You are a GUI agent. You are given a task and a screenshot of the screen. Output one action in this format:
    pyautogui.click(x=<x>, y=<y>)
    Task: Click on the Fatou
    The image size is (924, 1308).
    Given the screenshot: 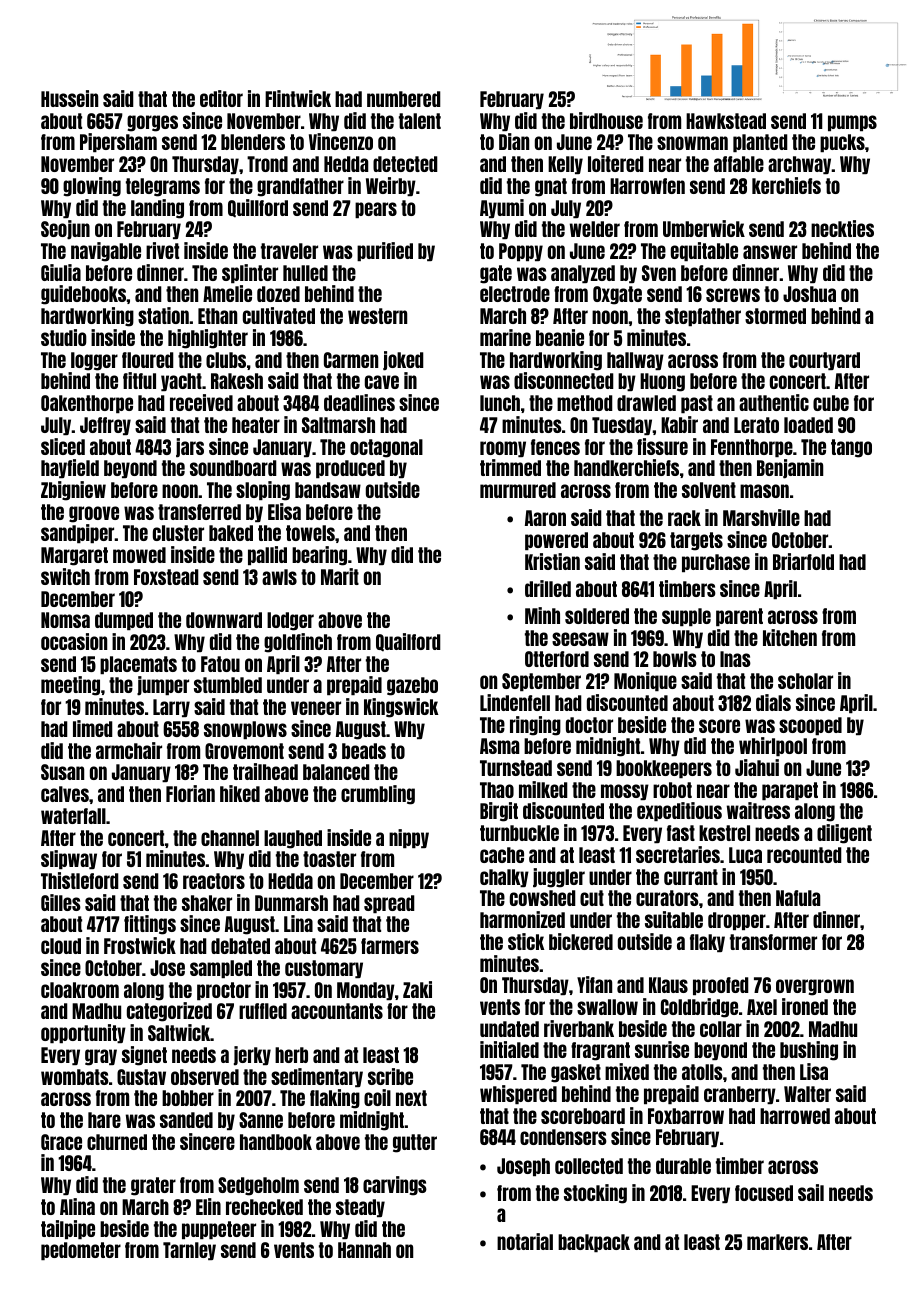 What is the action you would take?
    pyautogui.click(x=220, y=664)
